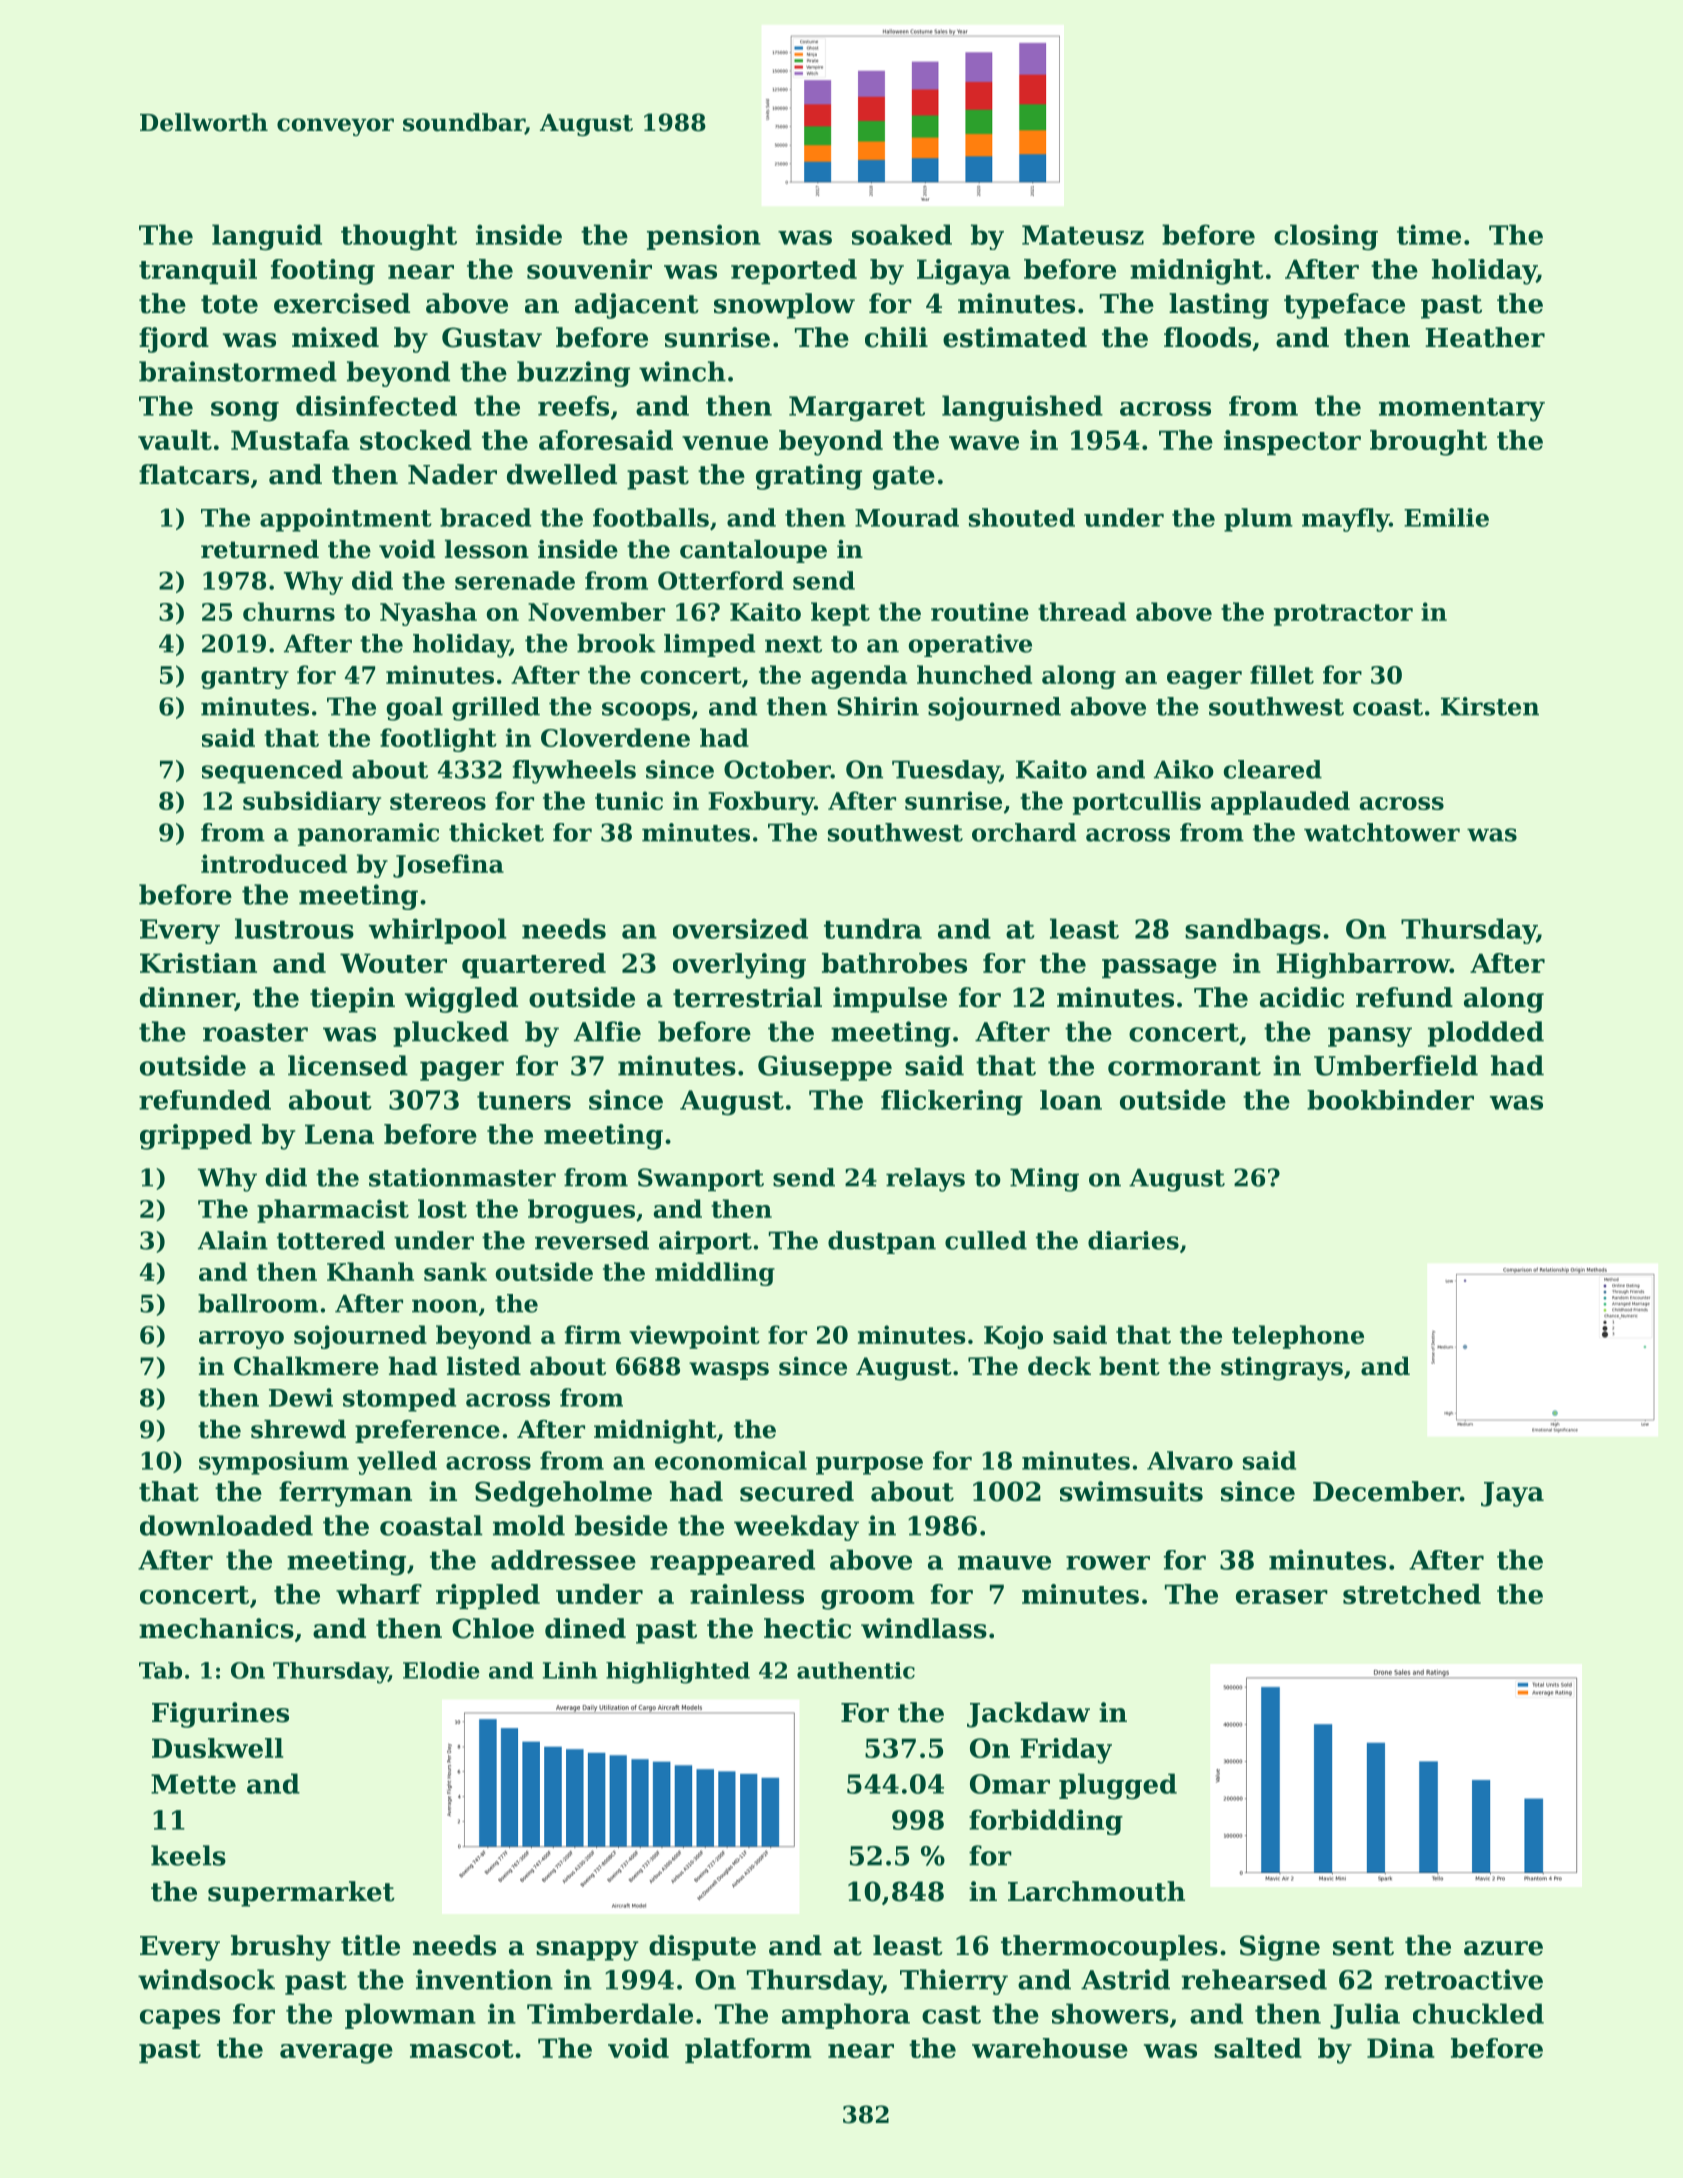 This document has width=1683, height=2178. What do you see at coordinates (1219, 306) in the document?
I see `lasting` at bounding box center [1219, 306].
